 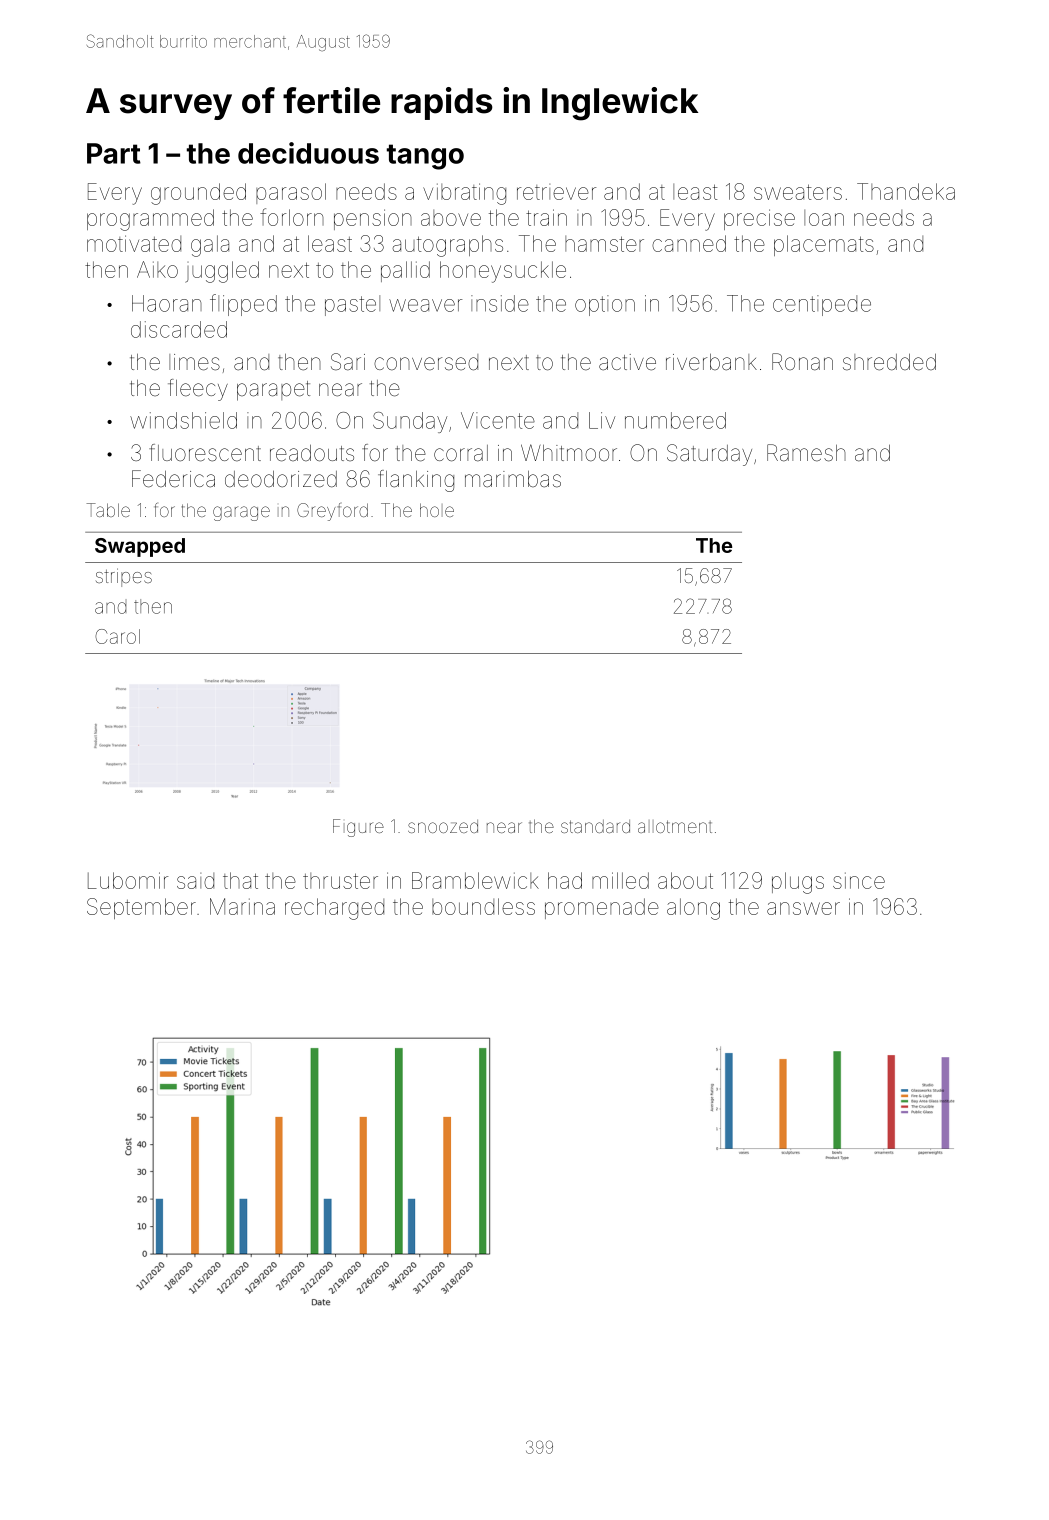 I want to click on Thandeka, so click(x=906, y=191).
